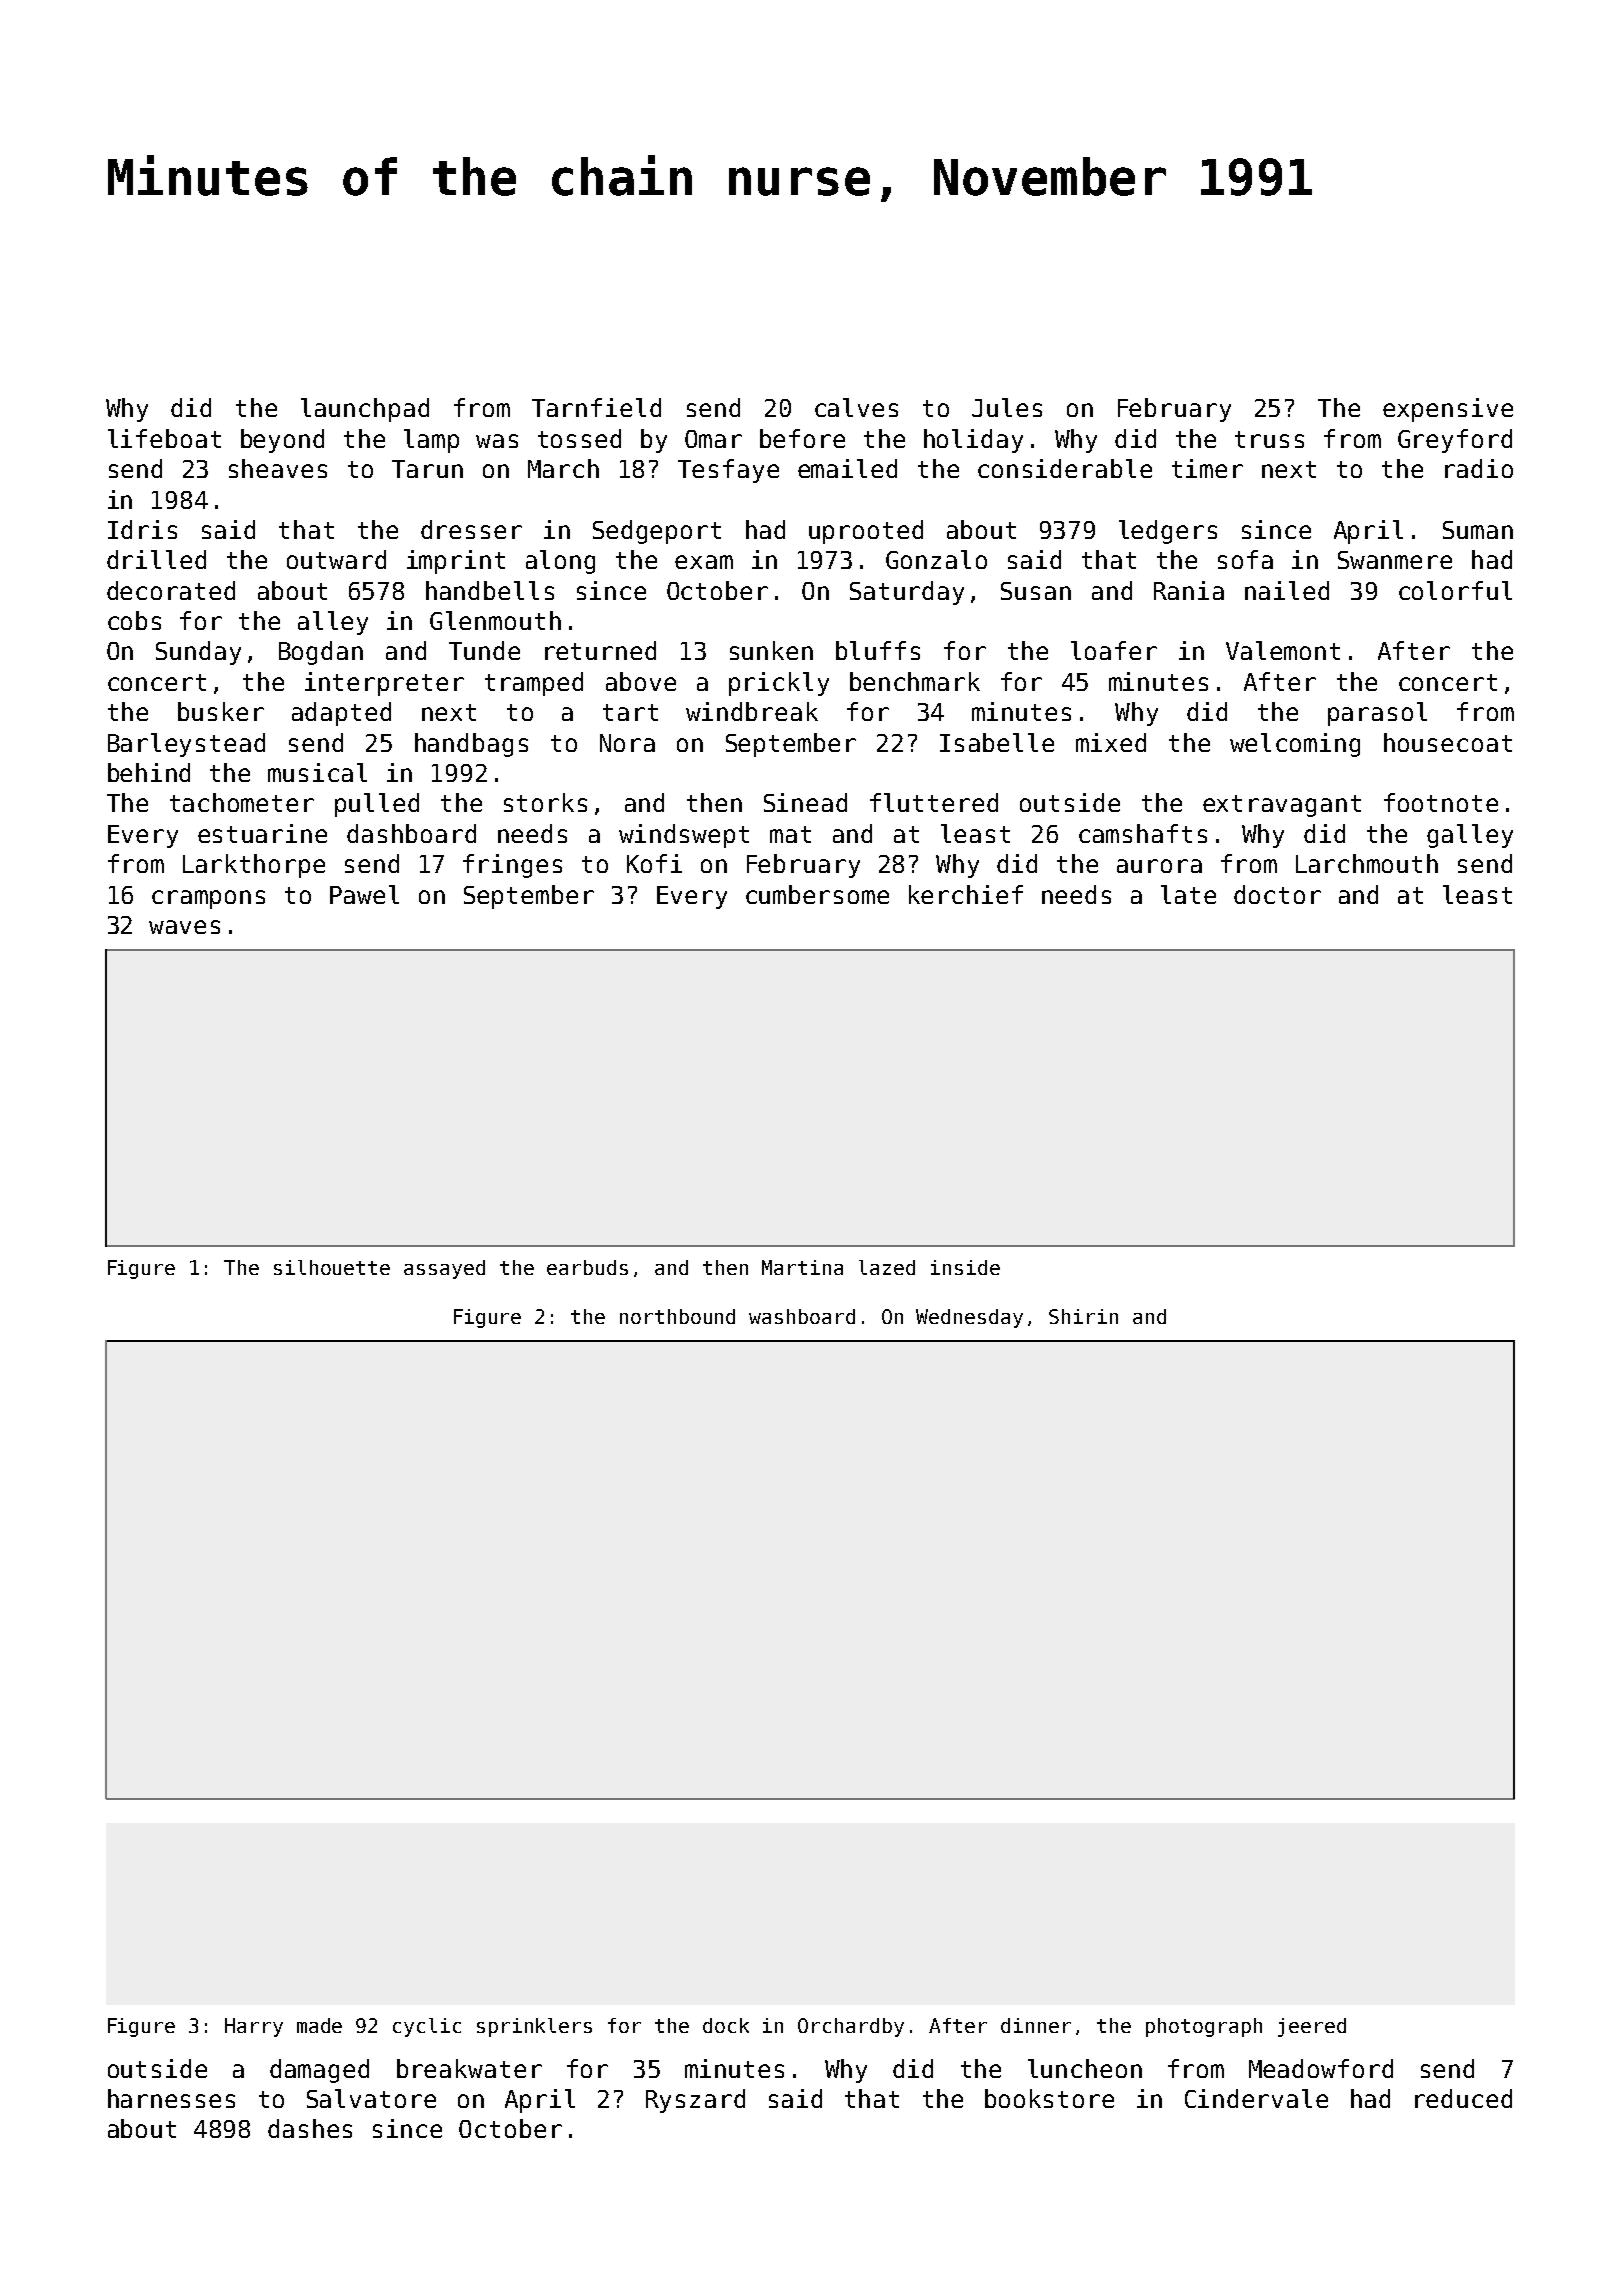  Describe the element at coordinates (677, 1316) in the screenshot. I see `northbound` at that location.
